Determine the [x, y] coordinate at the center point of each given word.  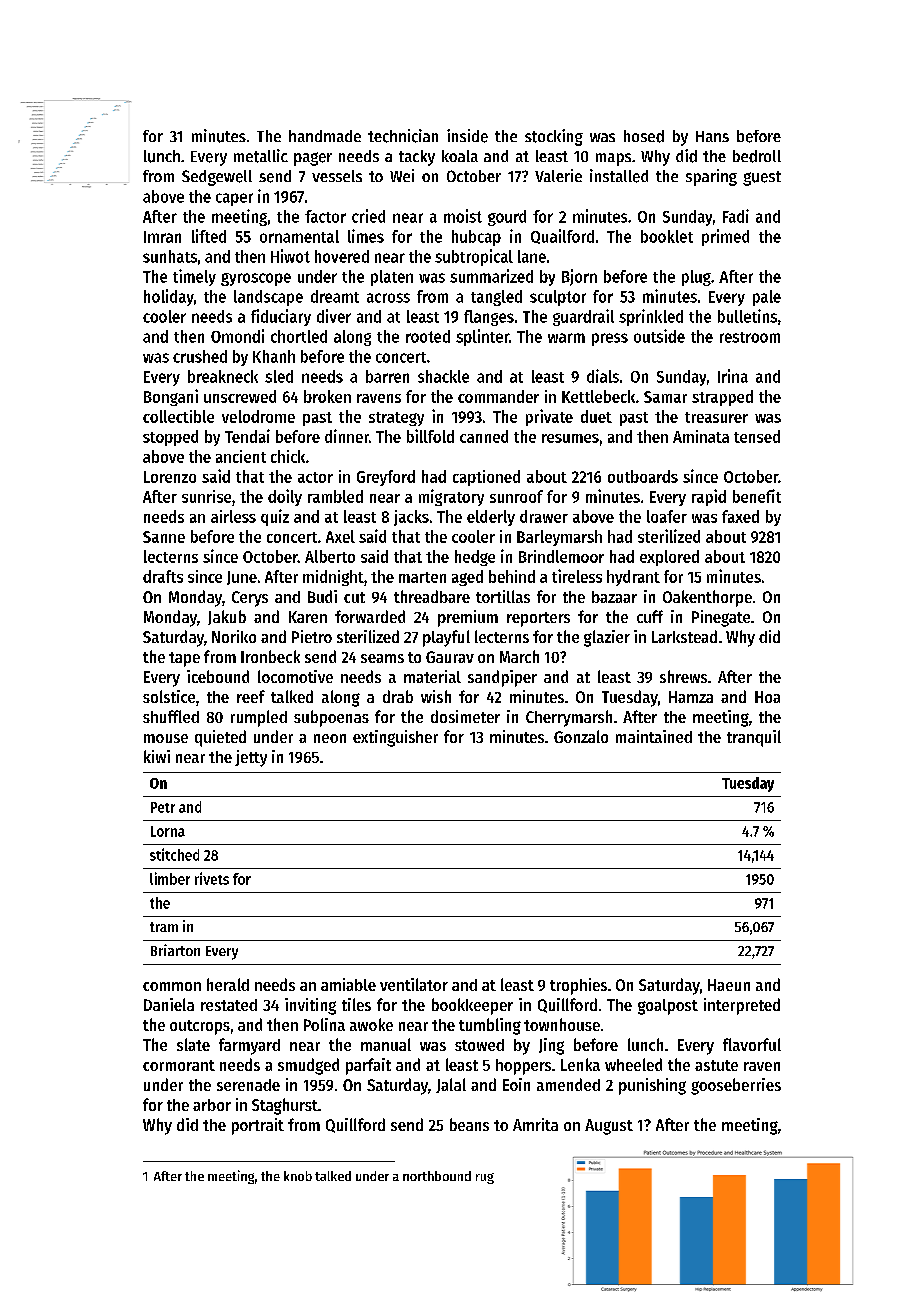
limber [170, 878]
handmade [325, 136]
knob [298, 1176]
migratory [451, 497]
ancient [241, 456]
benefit [757, 496]
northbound [437, 1176]
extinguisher [395, 738]
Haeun [729, 985]
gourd [507, 218]
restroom [750, 337]
